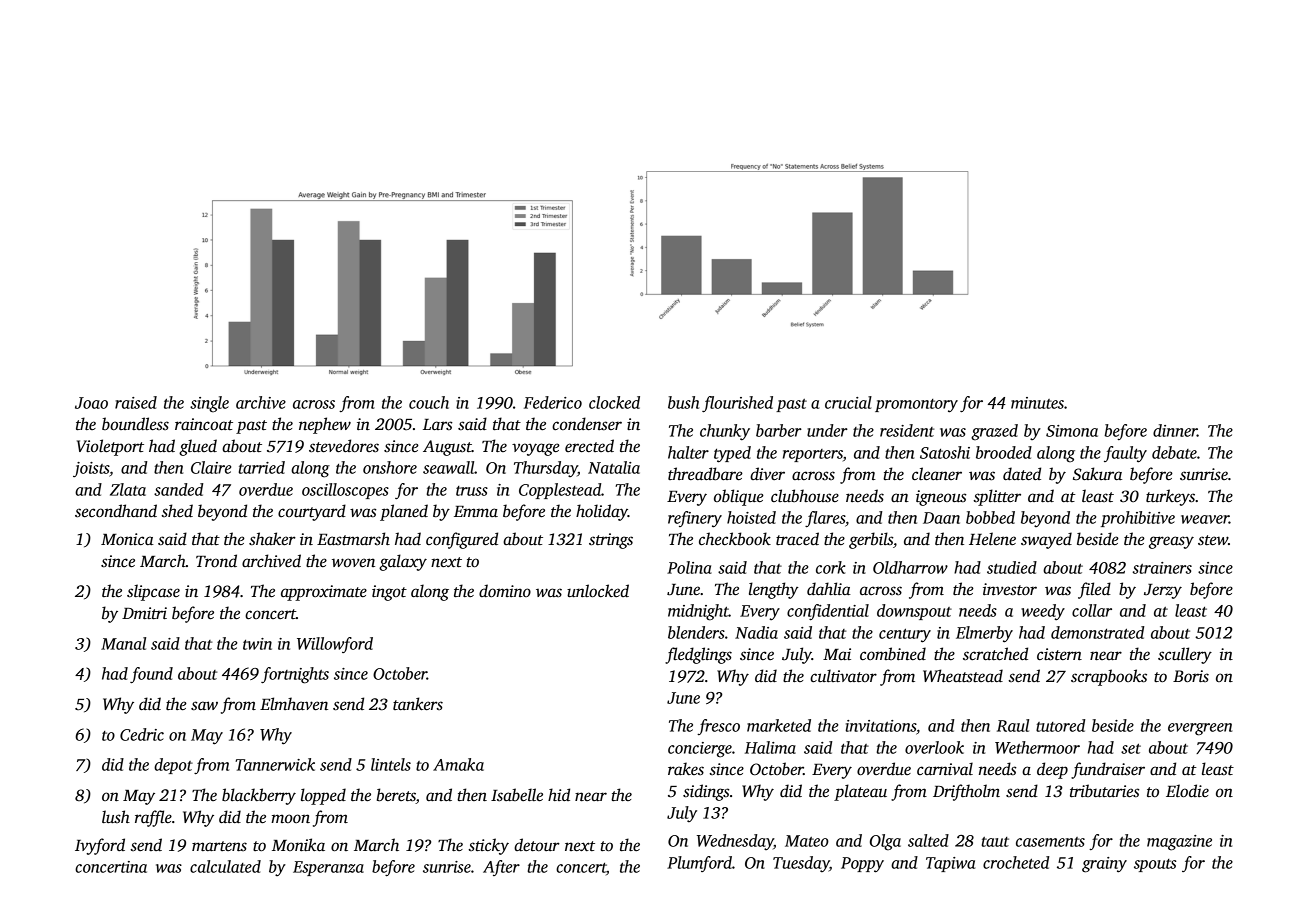 The width and height of the screenshot is (1308, 924). What do you see at coordinates (699, 864) in the screenshot?
I see `Plumford` at bounding box center [699, 864].
